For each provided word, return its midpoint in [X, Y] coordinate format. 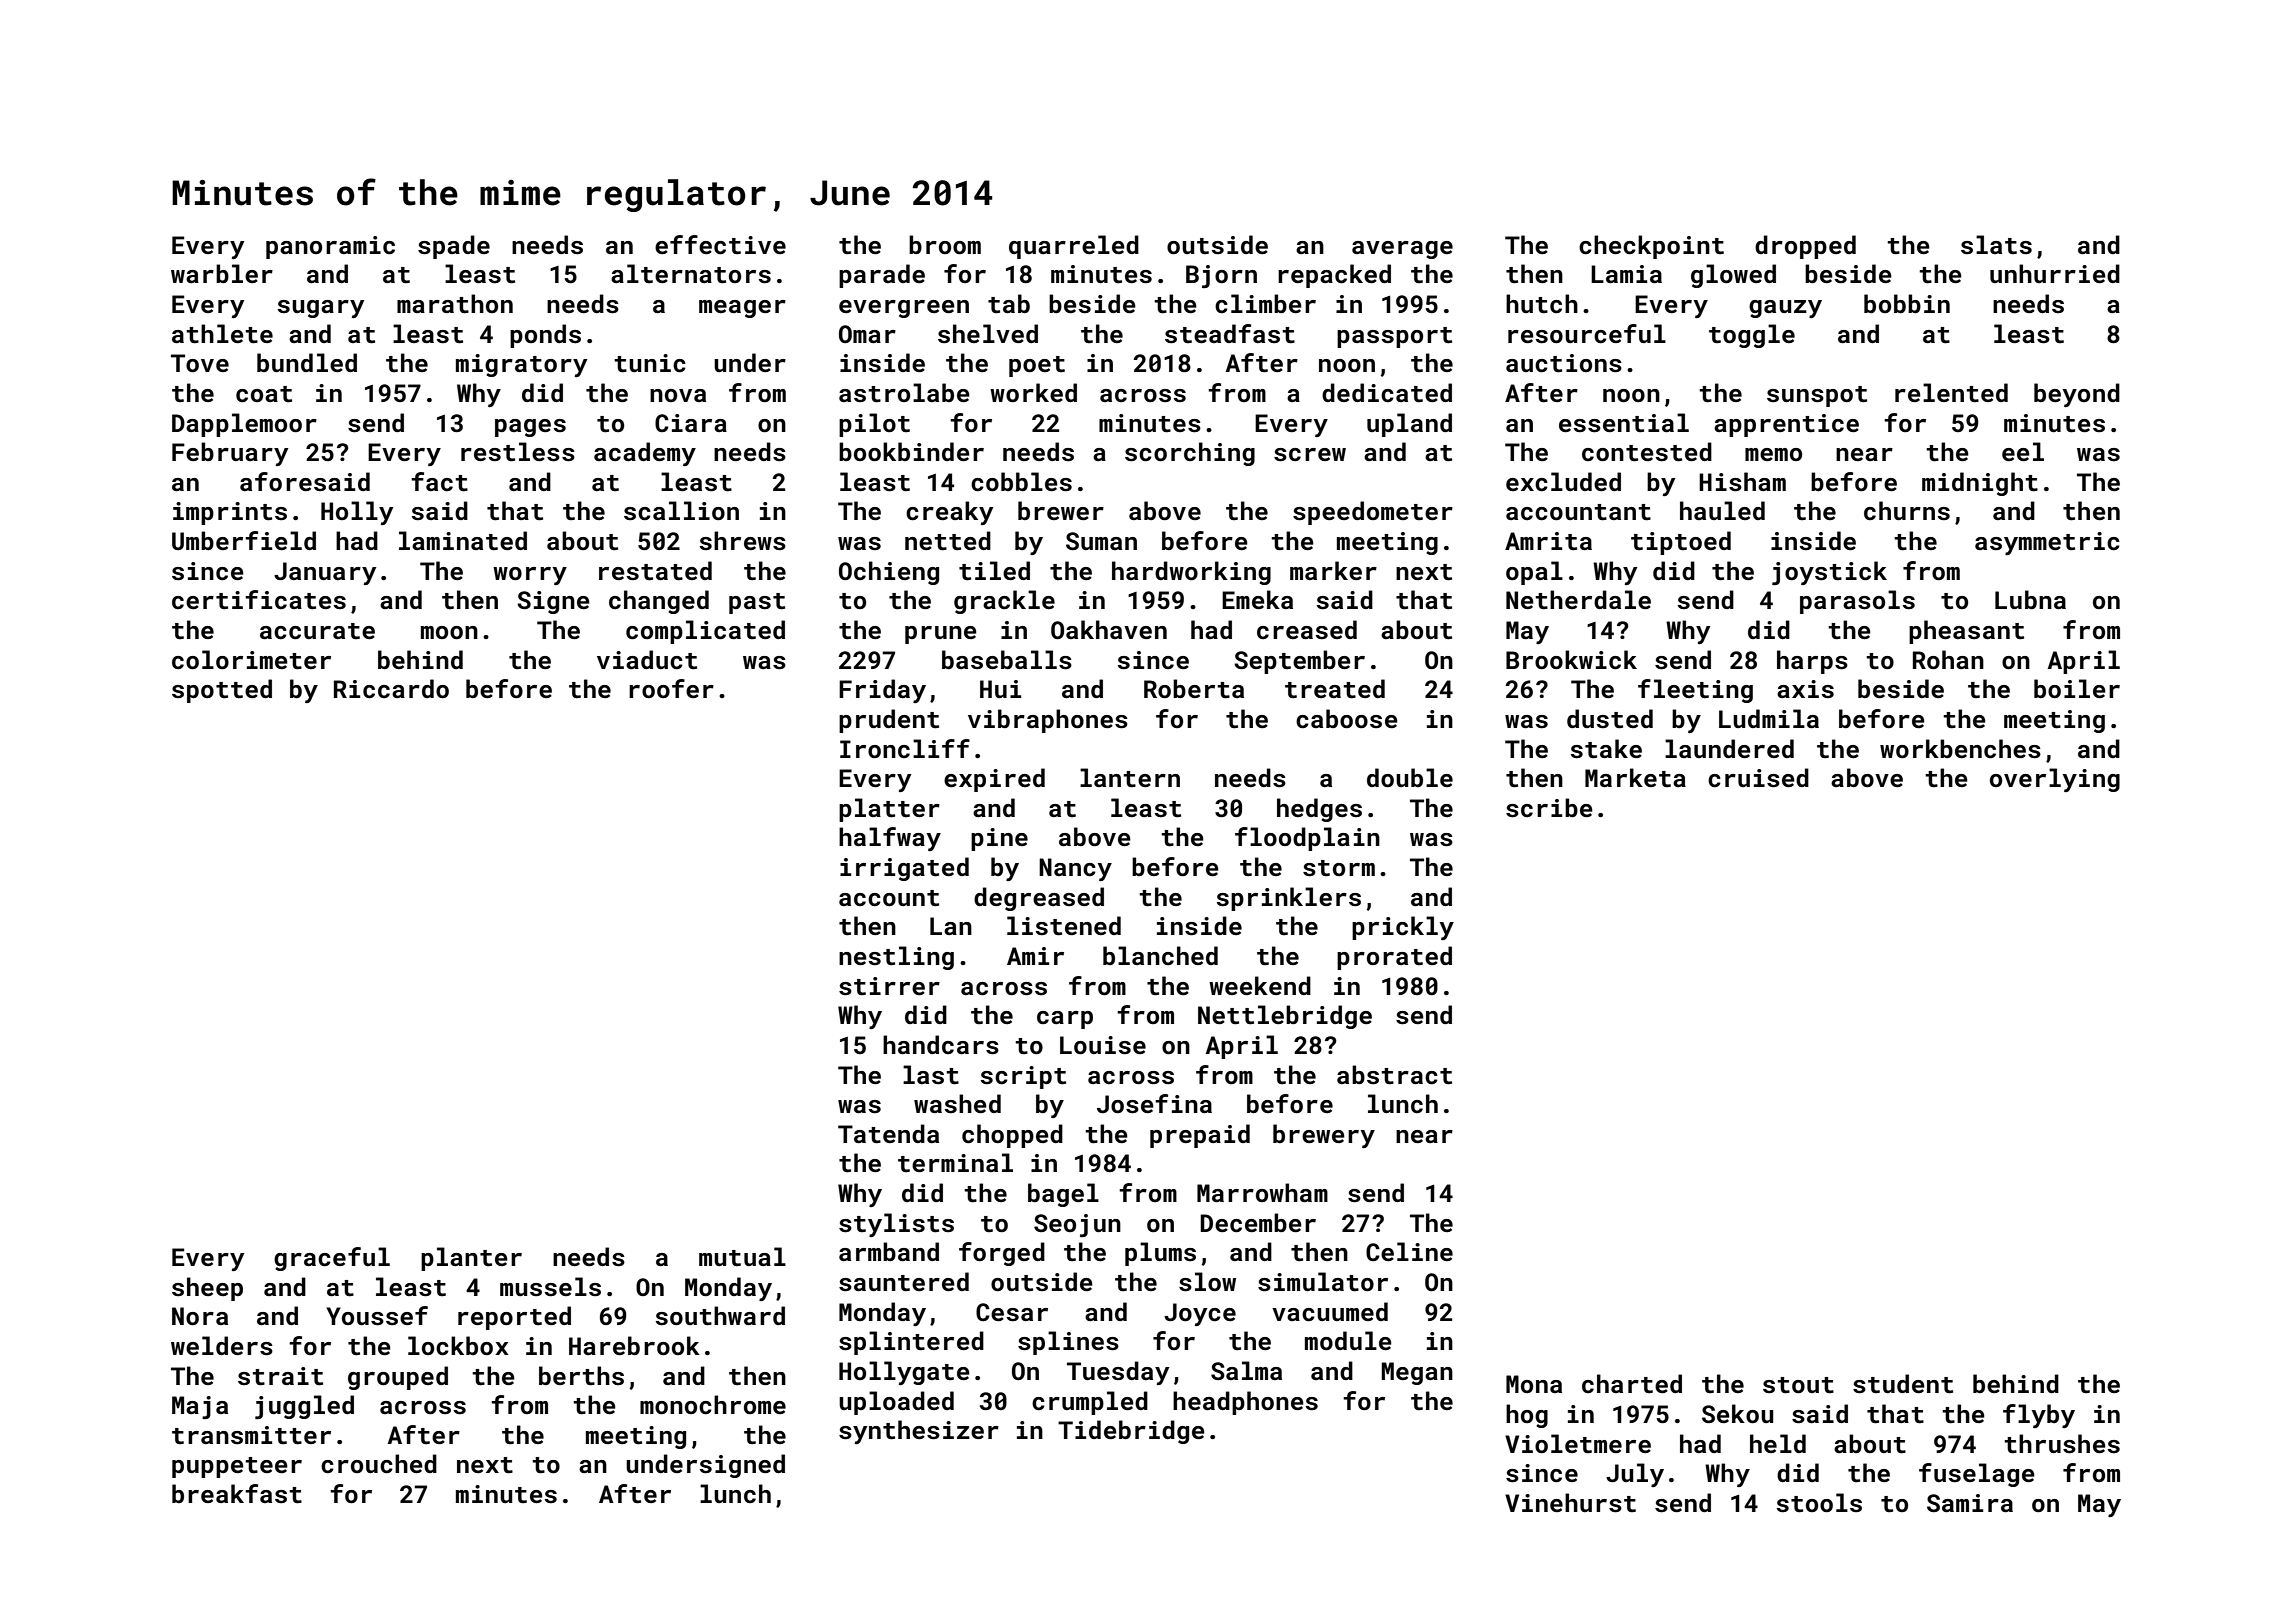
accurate [317, 631]
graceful [332, 1259]
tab [1009, 304]
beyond [2077, 395]
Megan [1417, 1373]
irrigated [904, 869]
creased [1307, 630]
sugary [321, 309]
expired [994, 780]
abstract [1394, 1075]
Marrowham [1262, 1192]
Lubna [2030, 599]
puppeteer [237, 1467]
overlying [2055, 780]
